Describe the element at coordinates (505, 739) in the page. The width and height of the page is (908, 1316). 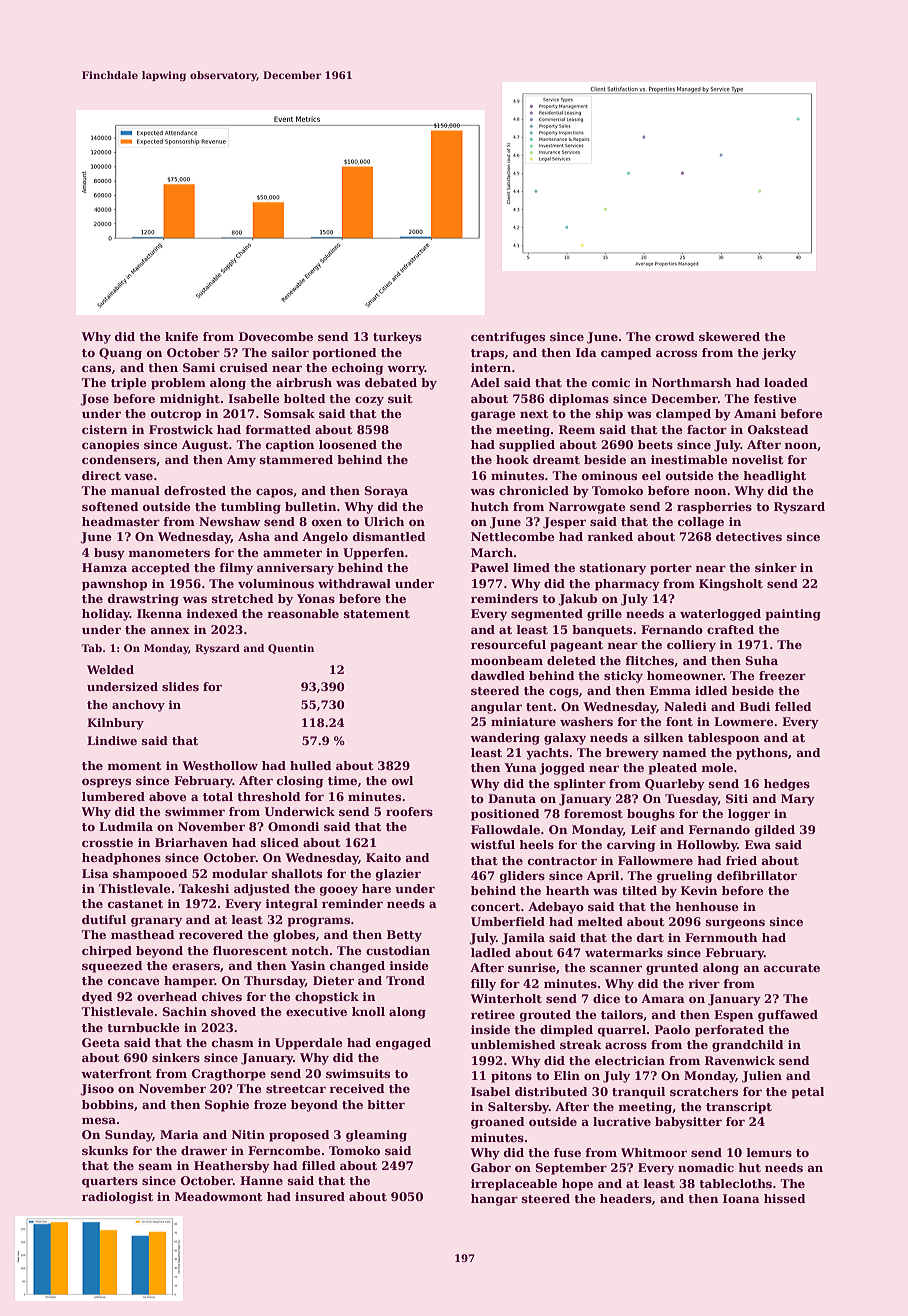
I see `wandering` at that location.
